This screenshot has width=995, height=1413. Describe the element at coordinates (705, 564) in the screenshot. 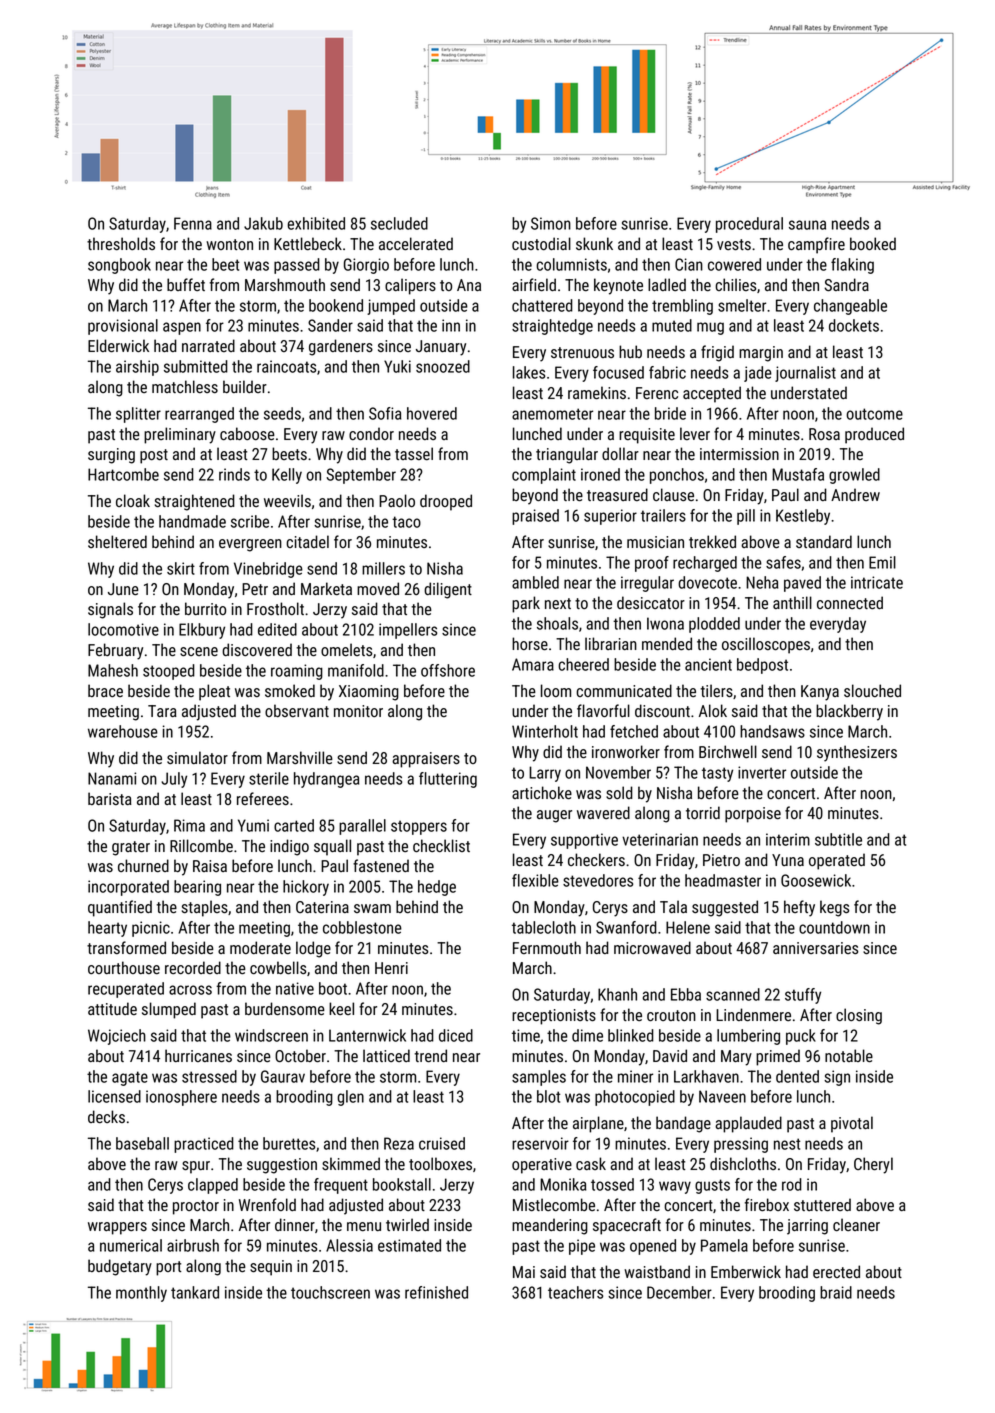

I see `recharged` at that location.
